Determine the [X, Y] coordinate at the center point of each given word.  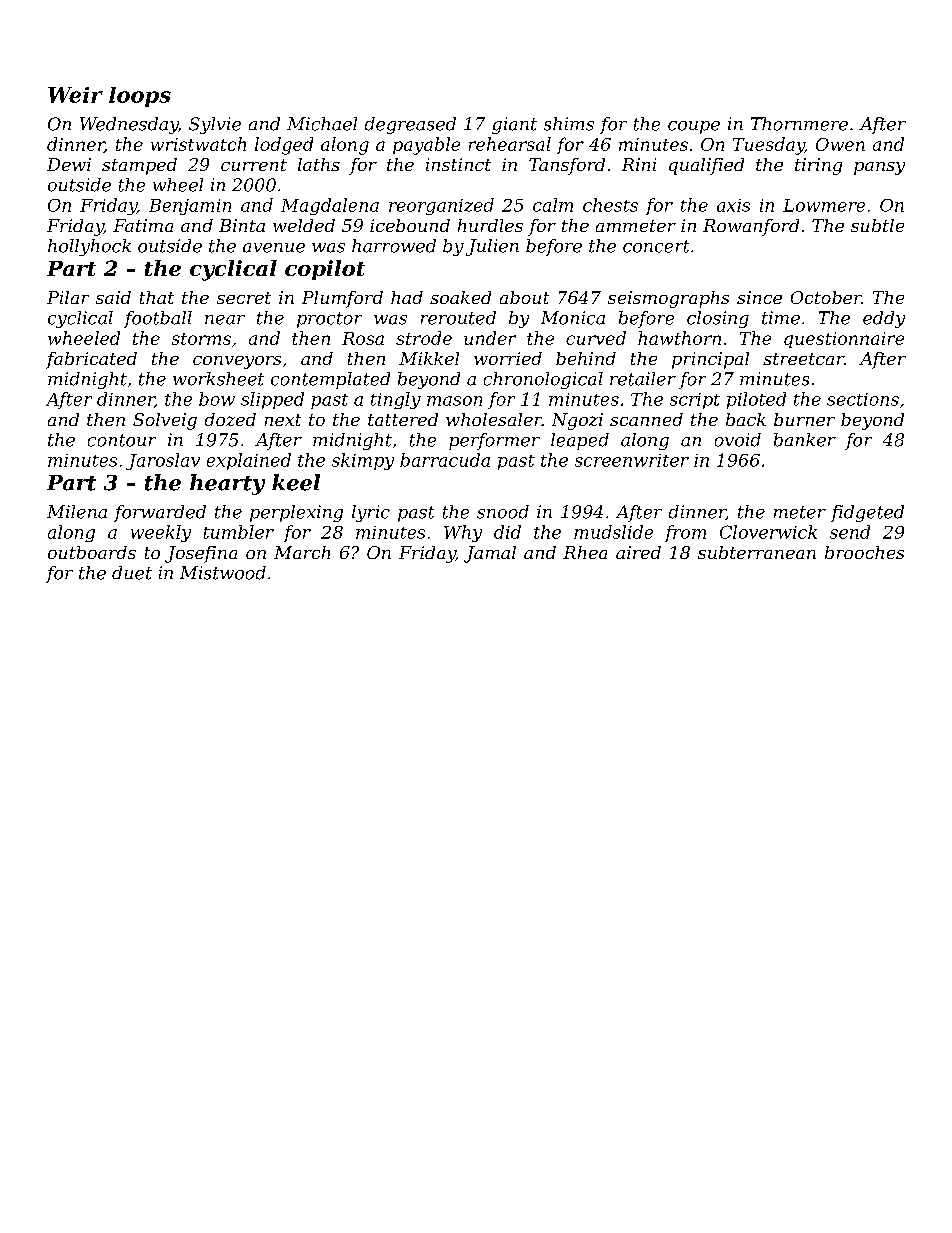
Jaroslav [163, 461]
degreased [410, 125]
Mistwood [223, 573]
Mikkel [429, 358]
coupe [694, 127]
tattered [403, 419]
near [225, 320]
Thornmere [799, 124]
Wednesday [129, 125]
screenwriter [632, 460]
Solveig [165, 421]
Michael [322, 124]
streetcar [803, 359]
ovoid [738, 440]
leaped [580, 441]
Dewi [69, 164]
